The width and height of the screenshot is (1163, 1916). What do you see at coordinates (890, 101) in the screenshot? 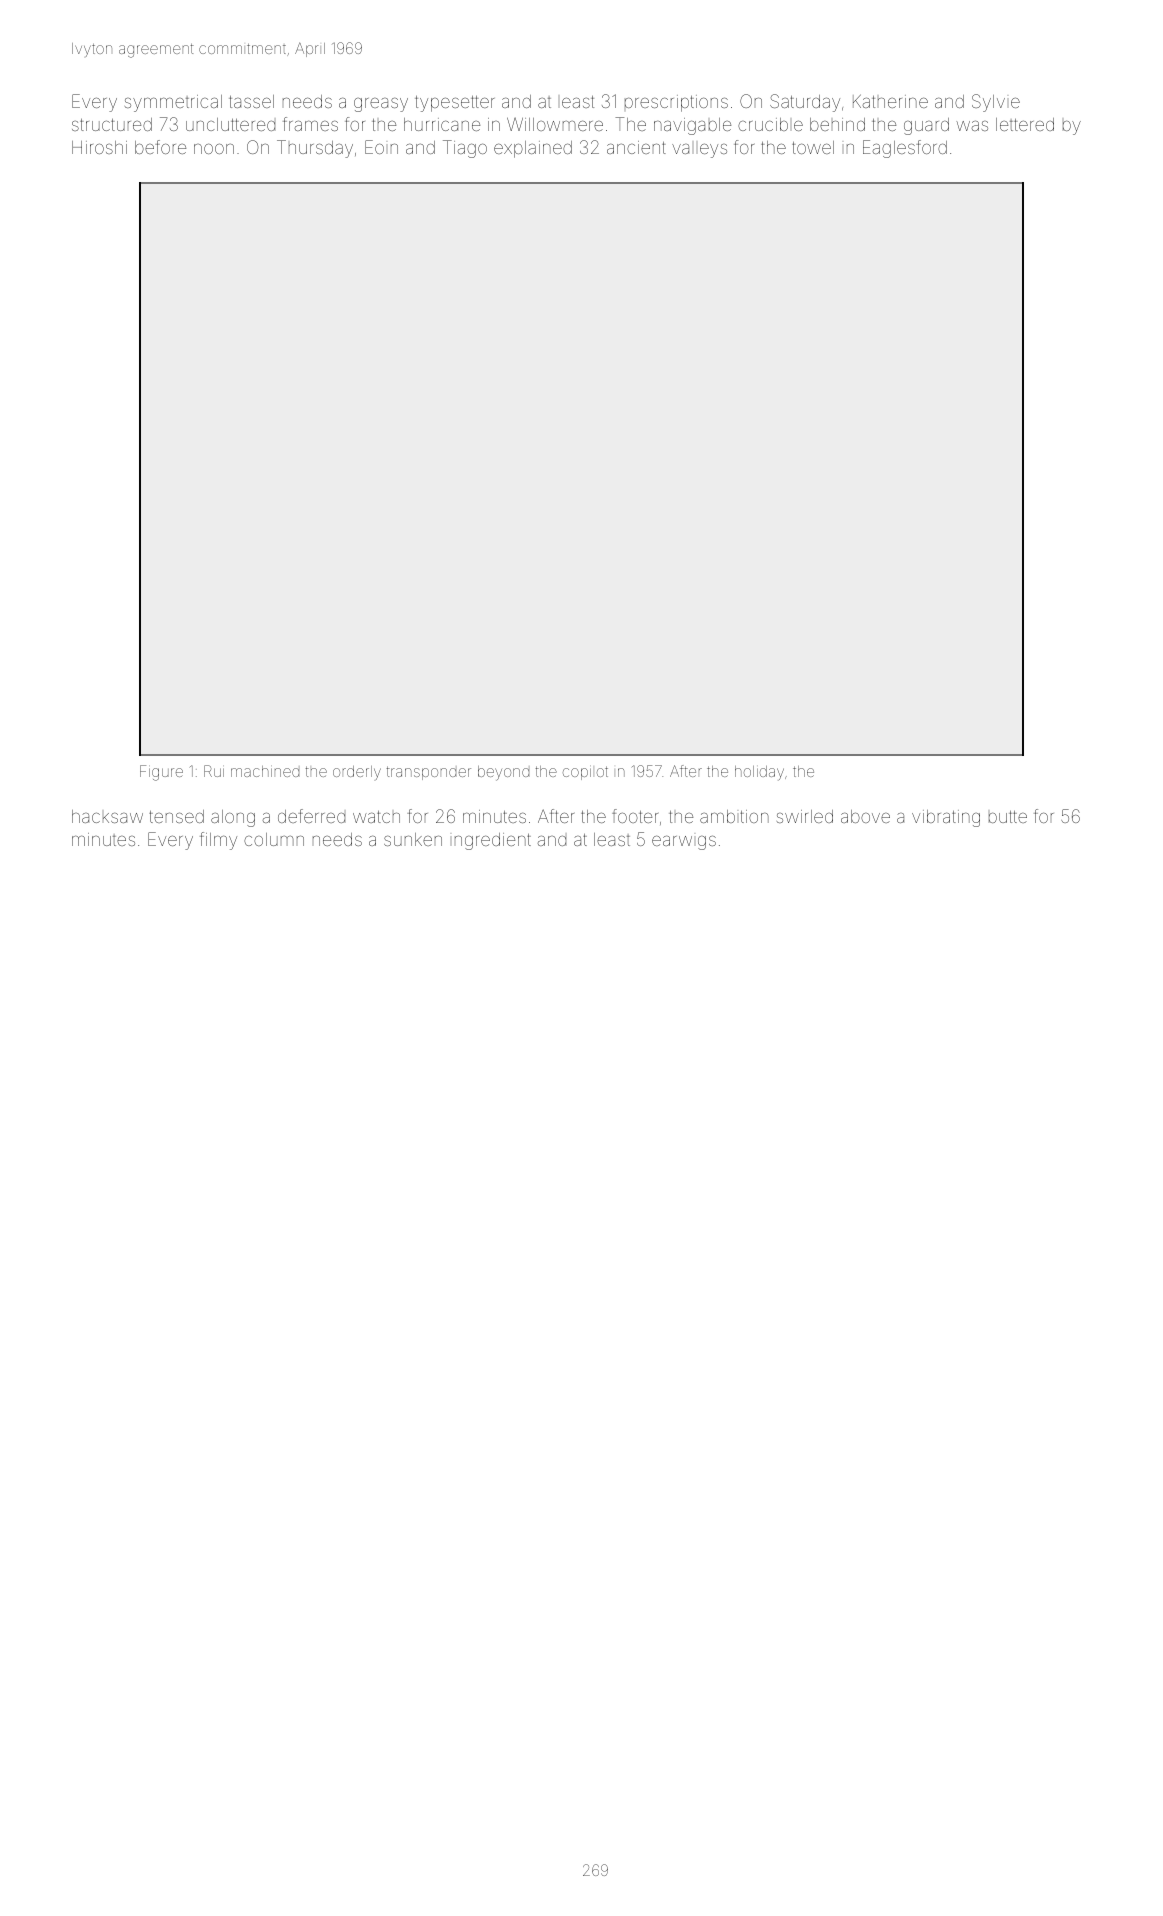
I see `Katherine` at bounding box center [890, 101].
